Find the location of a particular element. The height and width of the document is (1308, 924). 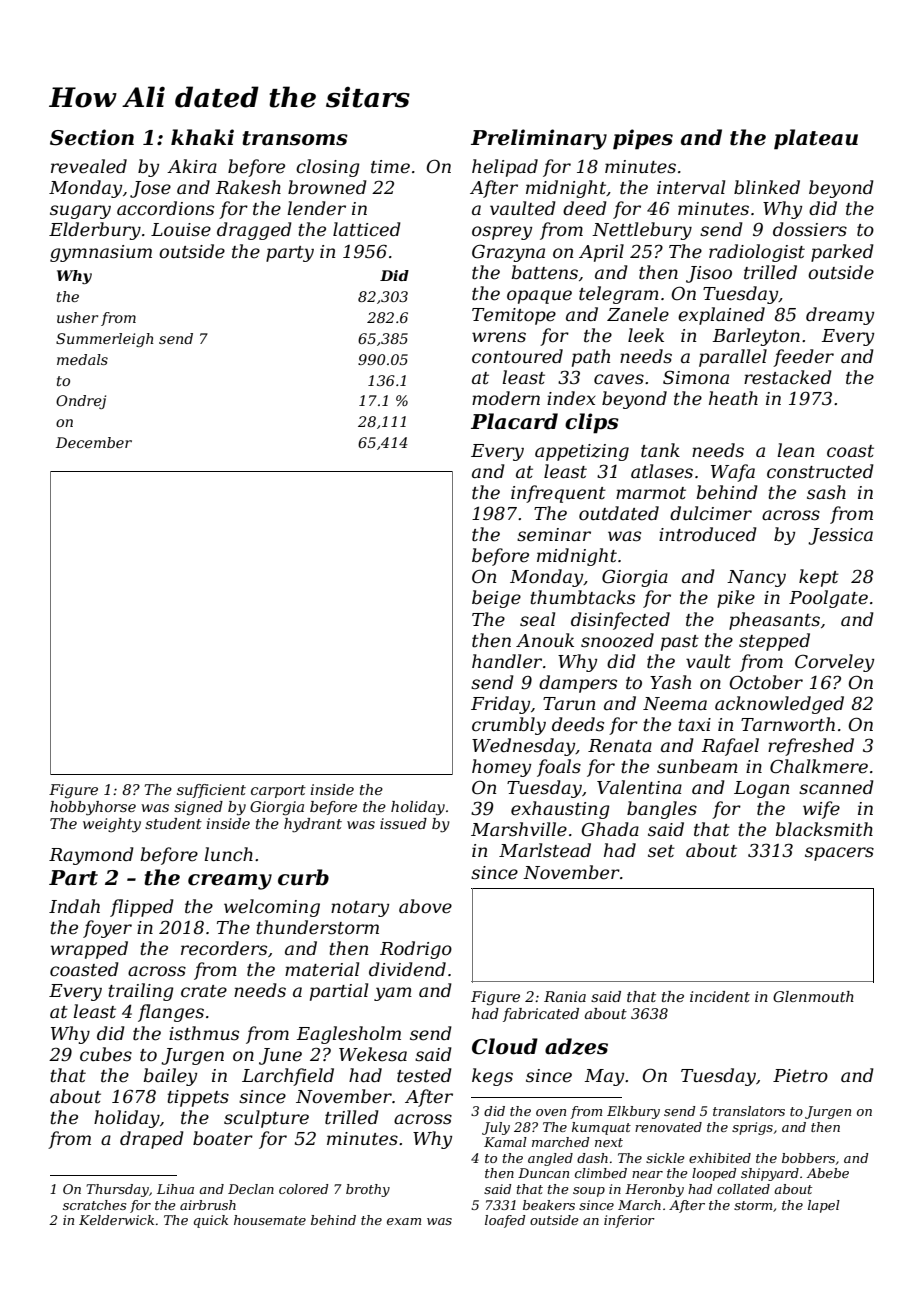

Wafa is located at coordinates (733, 473).
